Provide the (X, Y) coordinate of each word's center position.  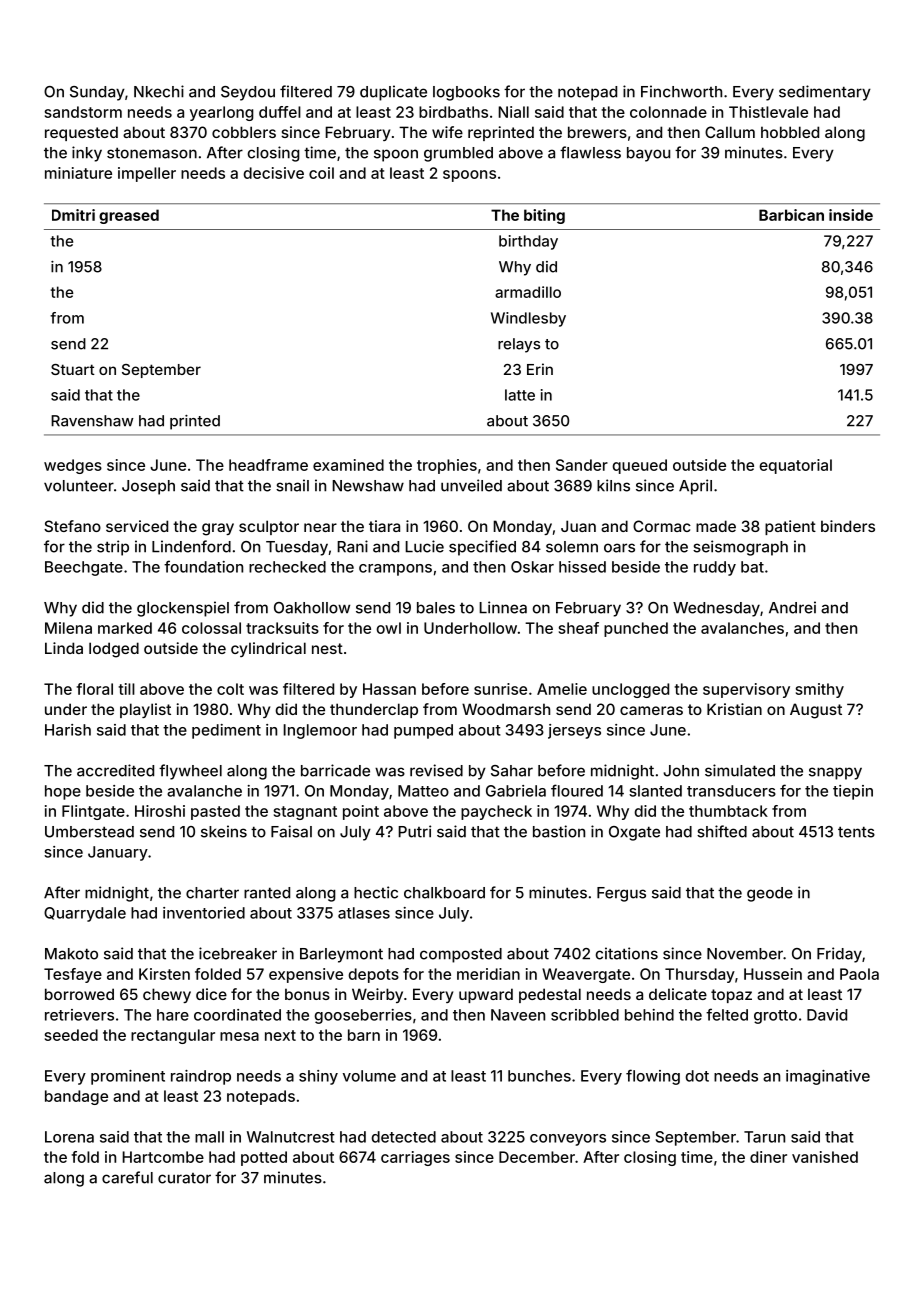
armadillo (528, 292)
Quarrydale (85, 914)
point (361, 812)
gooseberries (363, 1016)
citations (627, 953)
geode (770, 894)
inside (851, 215)
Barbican (791, 215)
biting (544, 216)
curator (184, 1178)
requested (81, 133)
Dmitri (73, 215)
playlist (145, 710)
